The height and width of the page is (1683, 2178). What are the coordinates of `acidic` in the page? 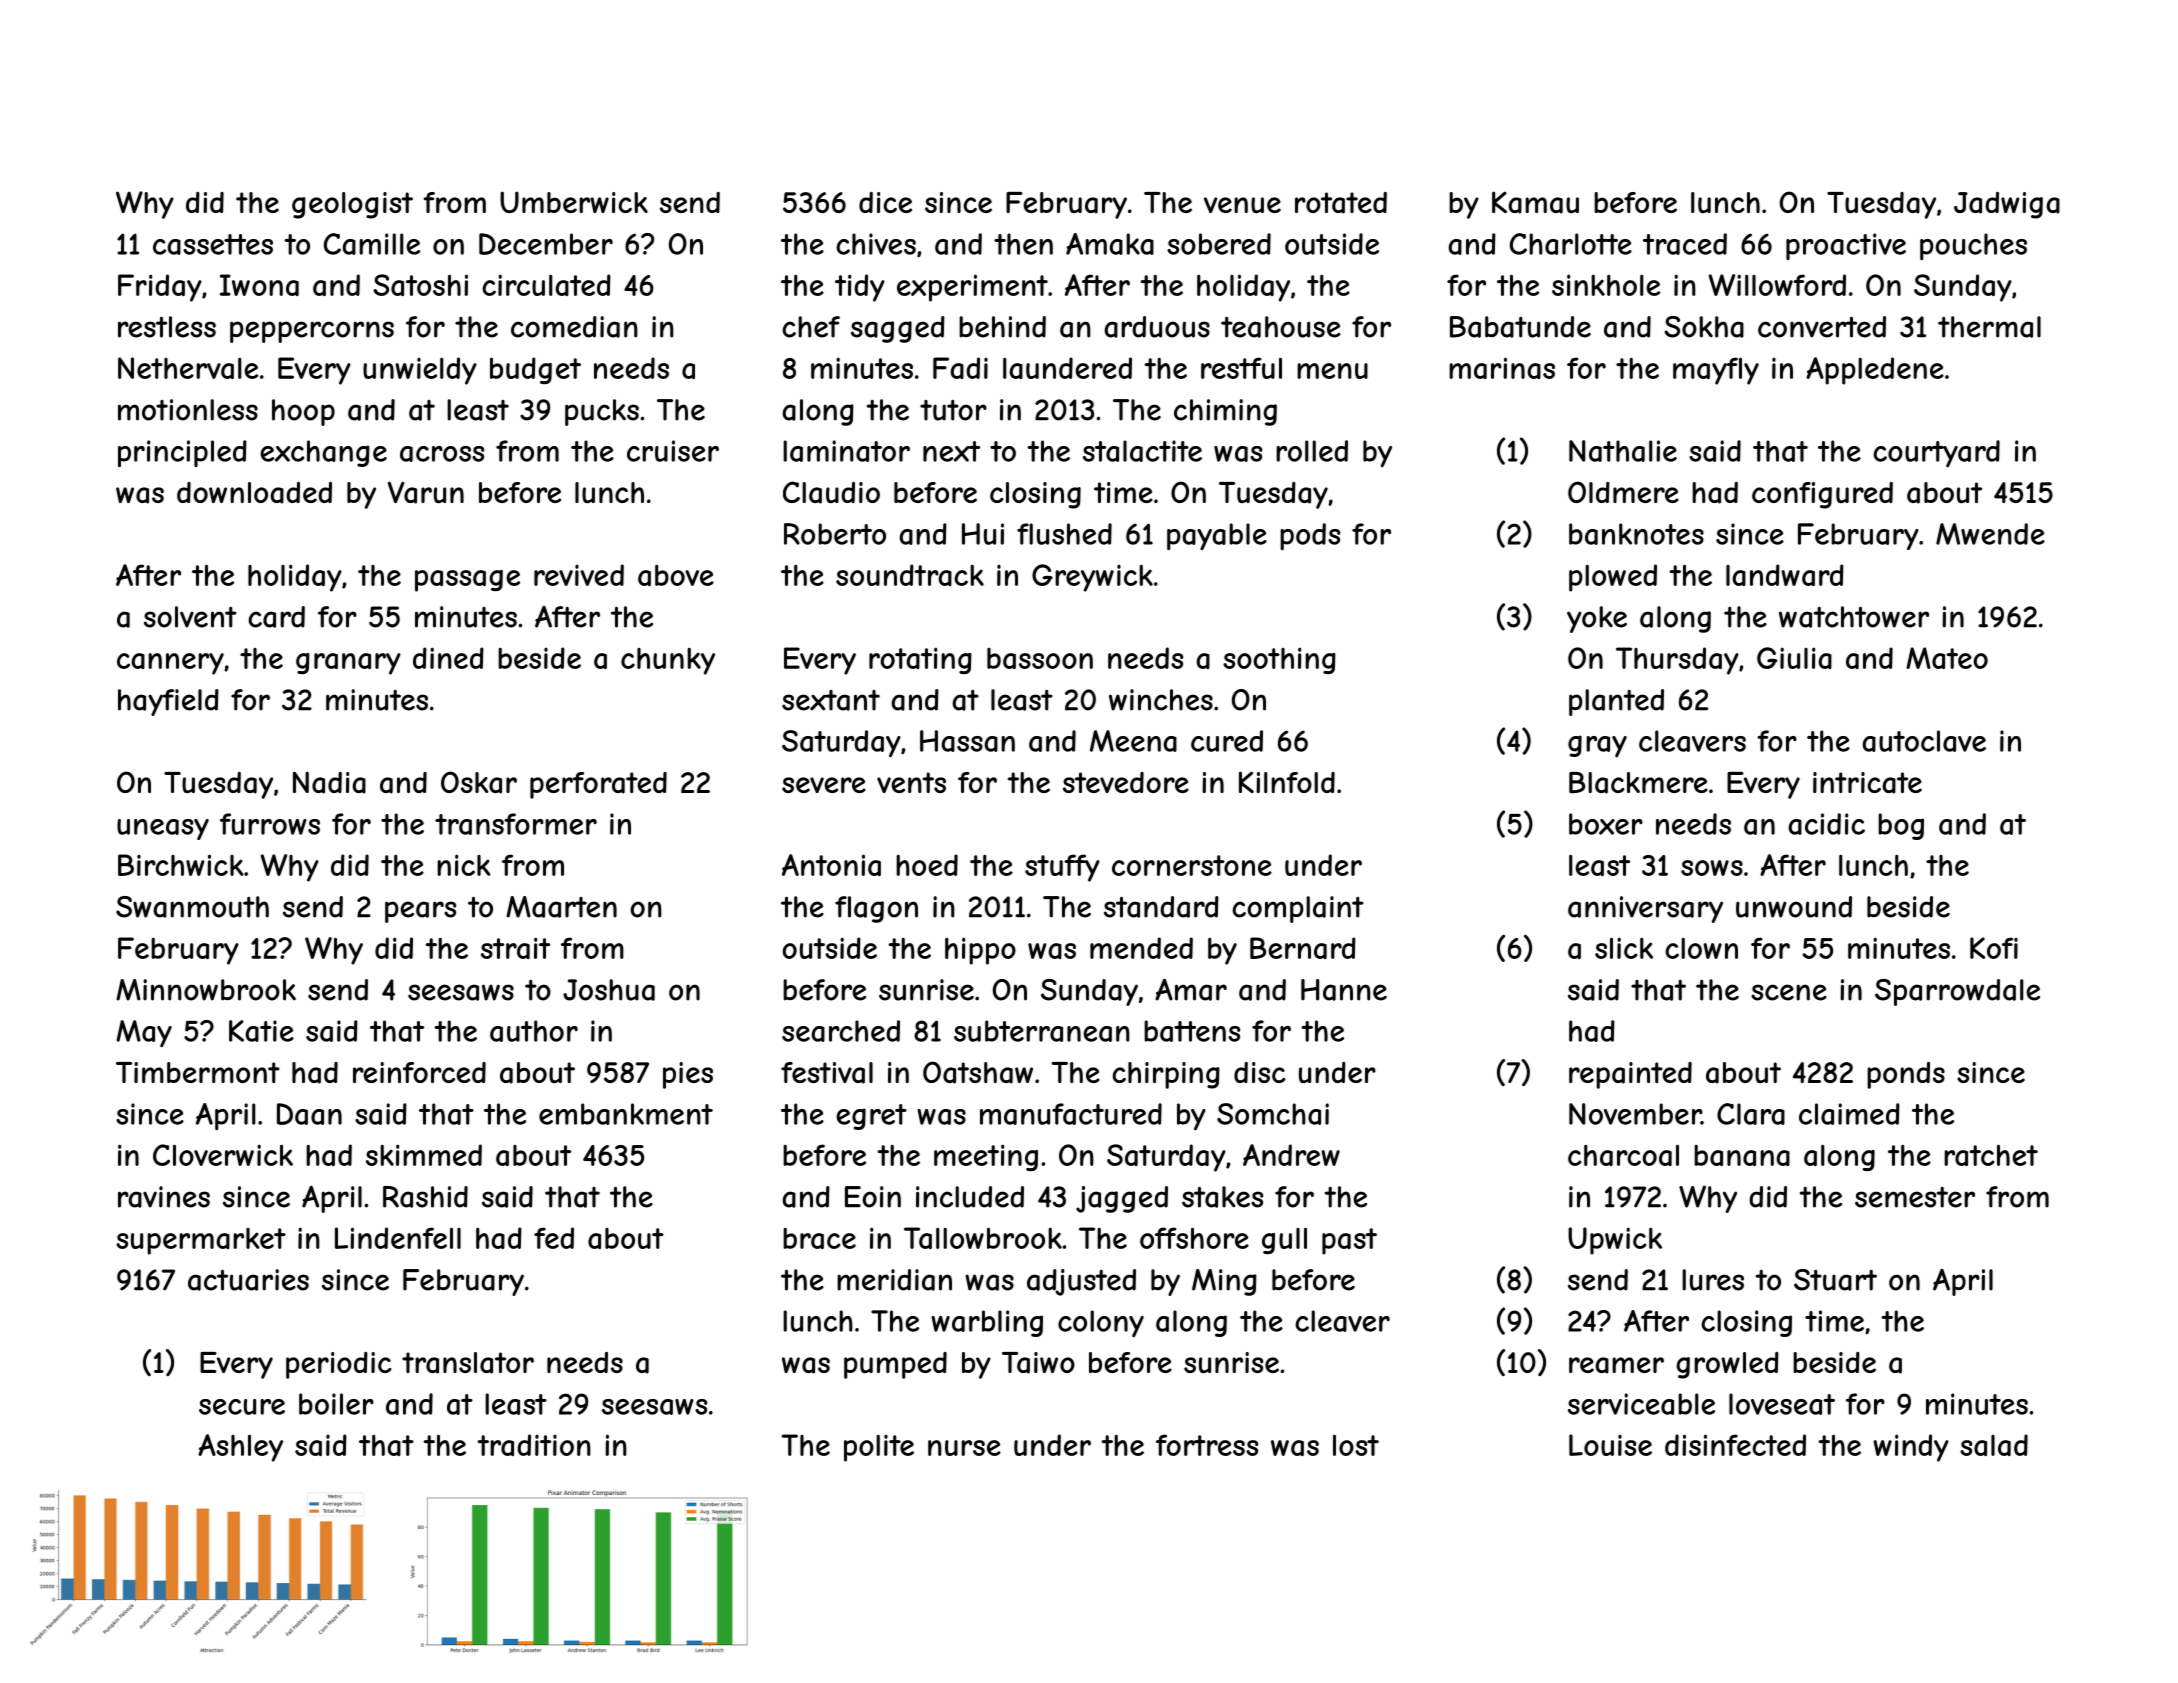 It's located at (1826, 824).
